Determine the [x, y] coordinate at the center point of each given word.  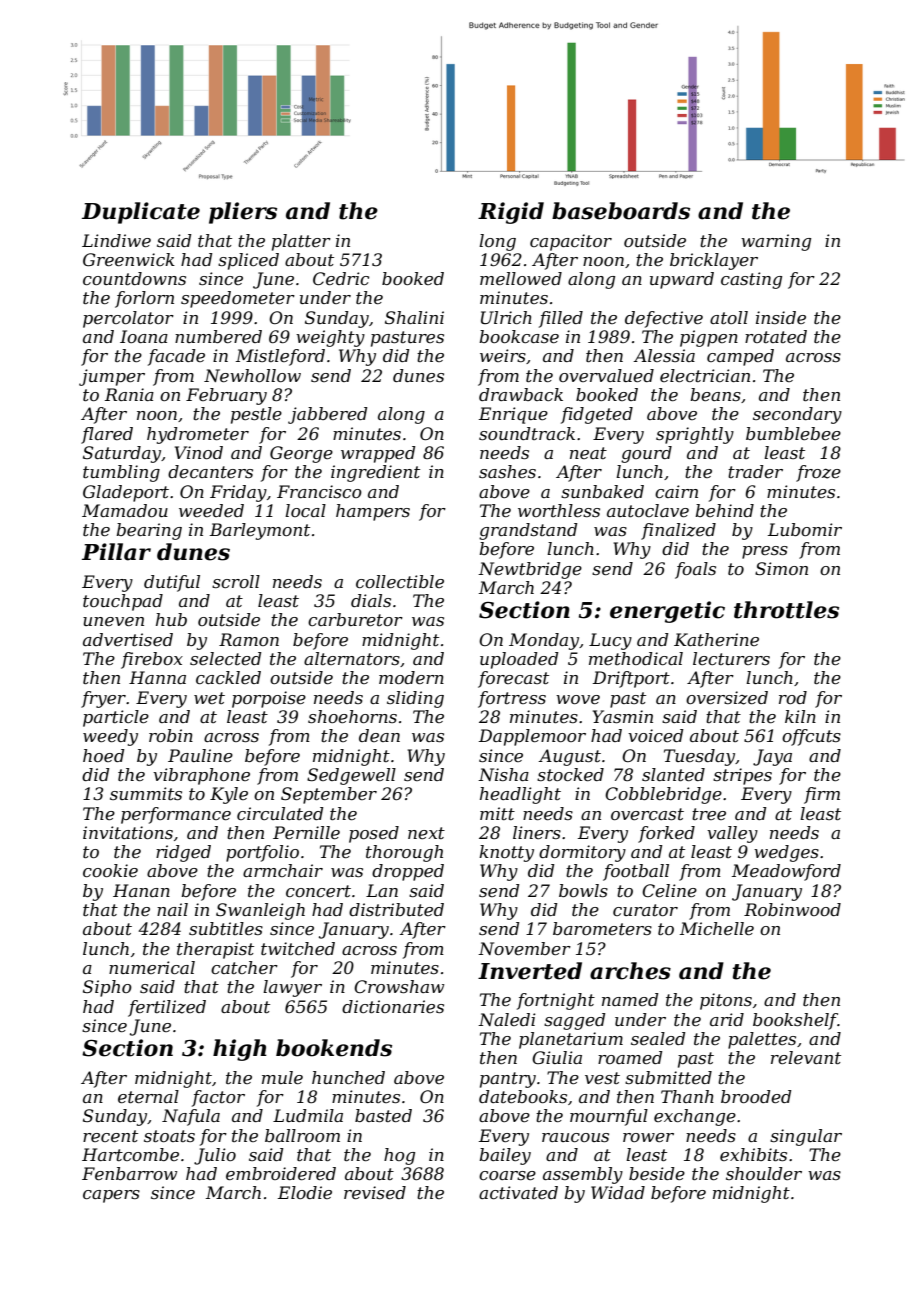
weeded [211, 510]
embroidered [281, 1173]
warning [776, 242]
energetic [667, 612]
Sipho [107, 988]
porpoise [269, 699]
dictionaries [393, 1006]
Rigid [511, 213]
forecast [513, 679]
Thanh [687, 1096]
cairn [676, 491]
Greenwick [129, 259]
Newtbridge [530, 570]
